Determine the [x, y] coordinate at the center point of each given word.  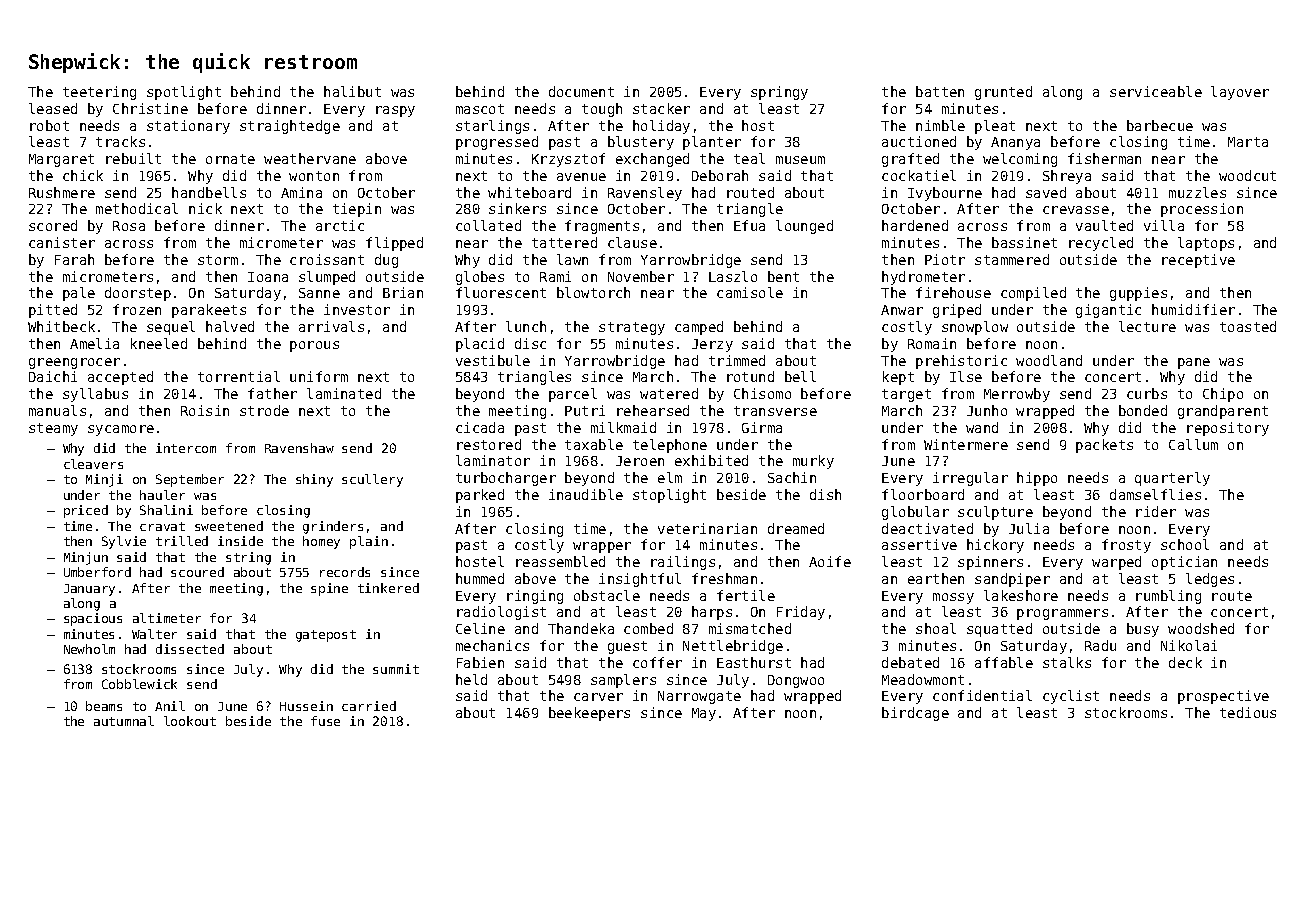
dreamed [796, 528]
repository [1228, 429]
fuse [325, 721]
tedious [1248, 712]
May [704, 714]
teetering [99, 93]
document [581, 91]
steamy [53, 429]
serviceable [1156, 91]
